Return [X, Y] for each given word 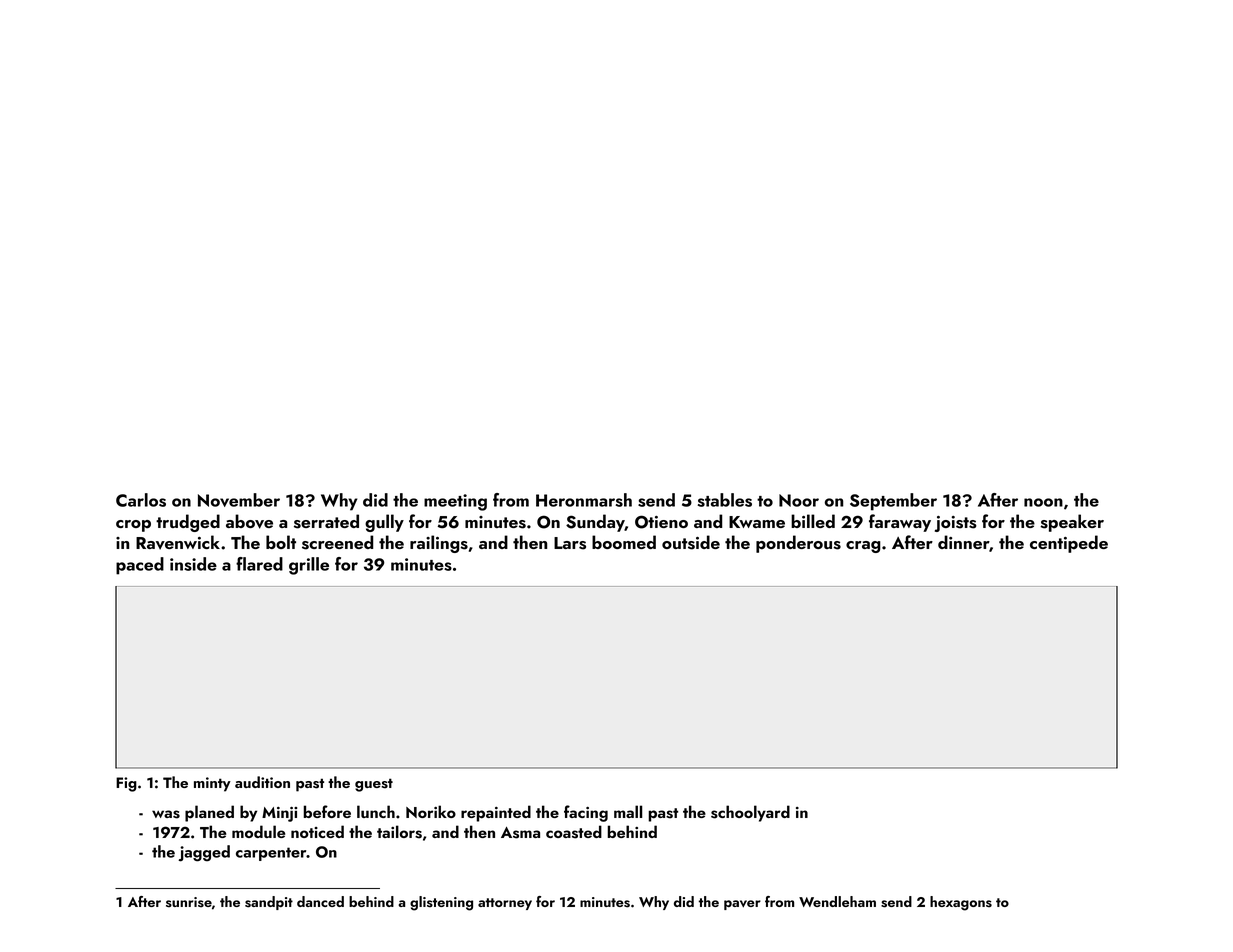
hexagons [961, 903]
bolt [281, 542]
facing [586, 813]
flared [259, 564]
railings [439, 544]
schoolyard [750, 813]
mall [628, 811]
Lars [570, 543]
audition [262, 782]
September [893, 502]
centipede [1069, 544]
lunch [376, 811]
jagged [204, 853]
